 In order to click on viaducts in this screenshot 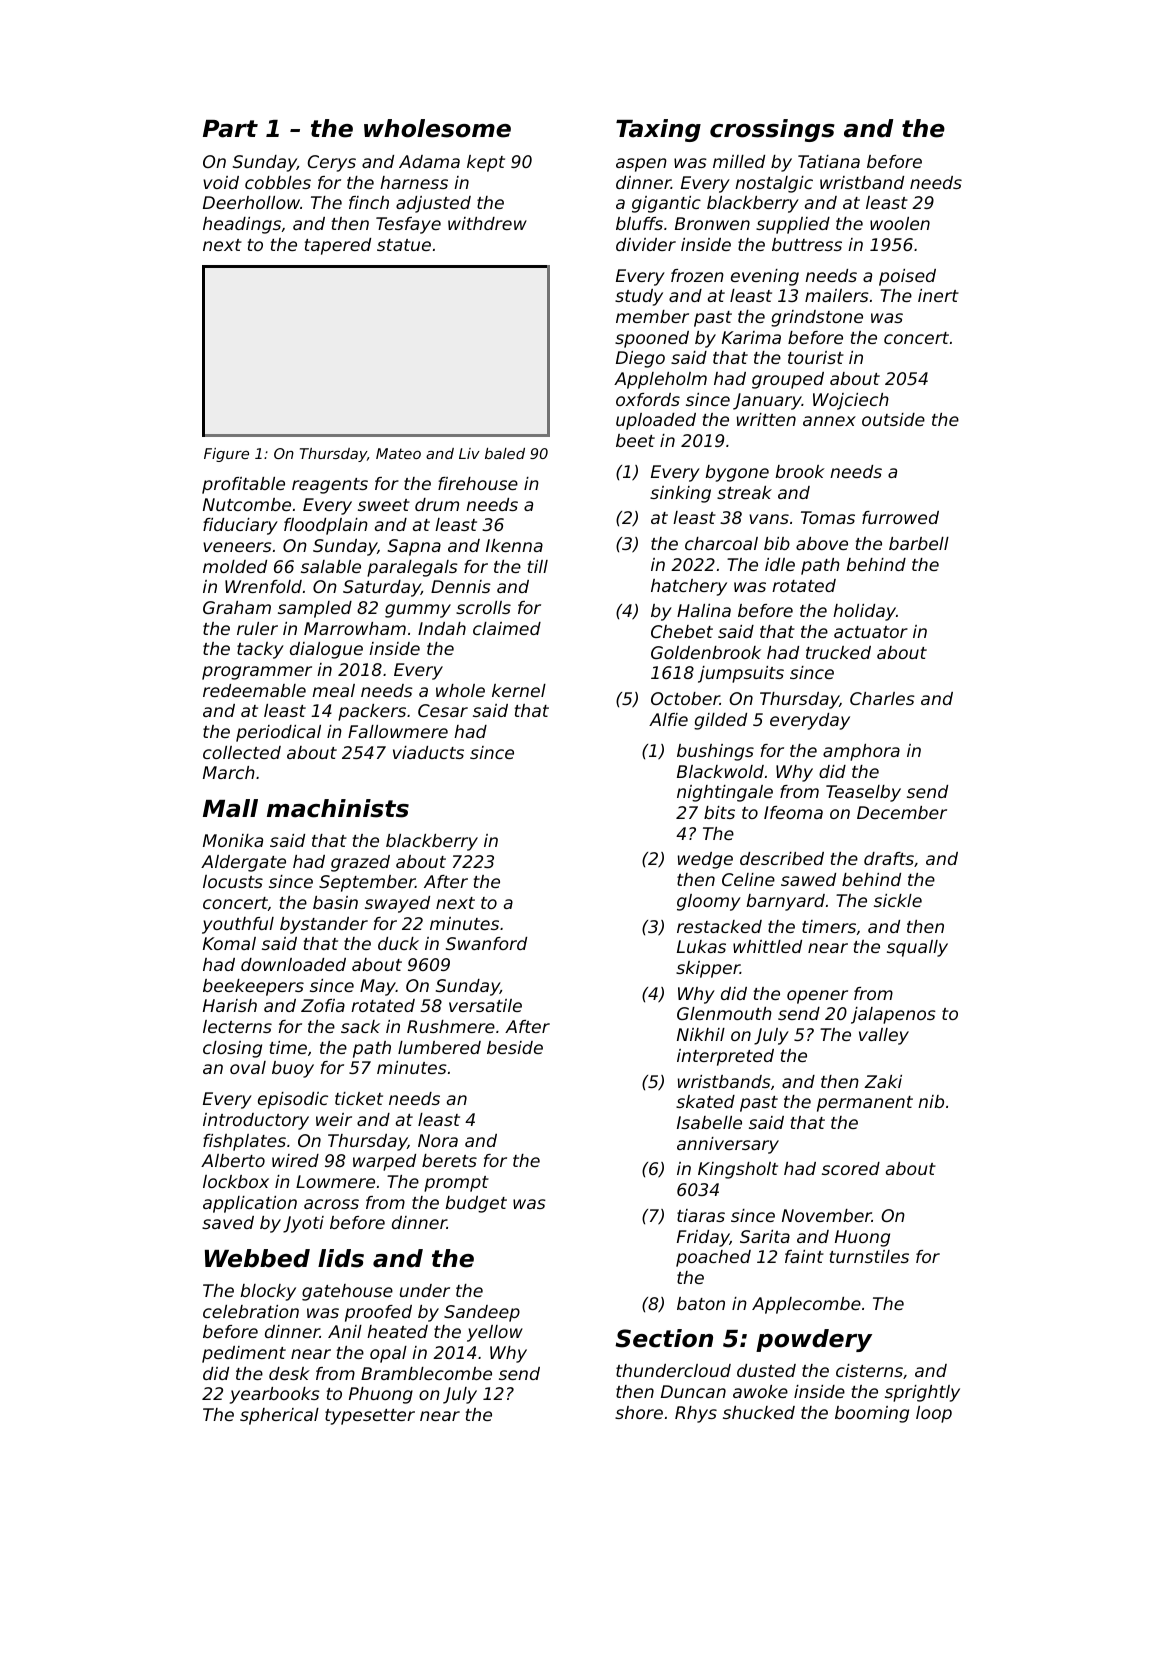, I will do `click(428, 752)`.
